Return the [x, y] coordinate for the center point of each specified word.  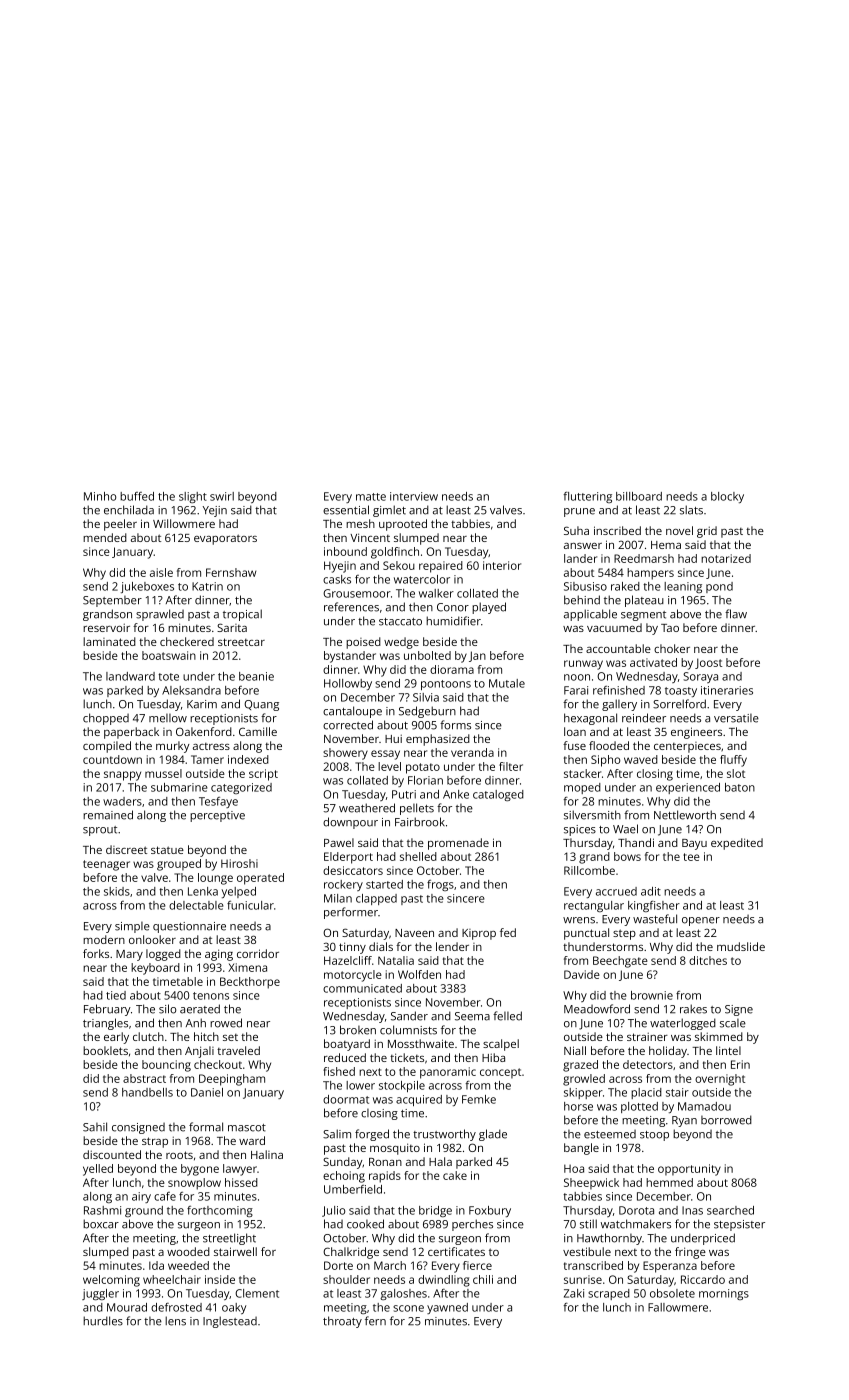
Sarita [232, 627]
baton [740, 787]
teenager [106, 865]
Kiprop [479, 934]
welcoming [111, 1281]
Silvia [426, 697]
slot [736, 773]
